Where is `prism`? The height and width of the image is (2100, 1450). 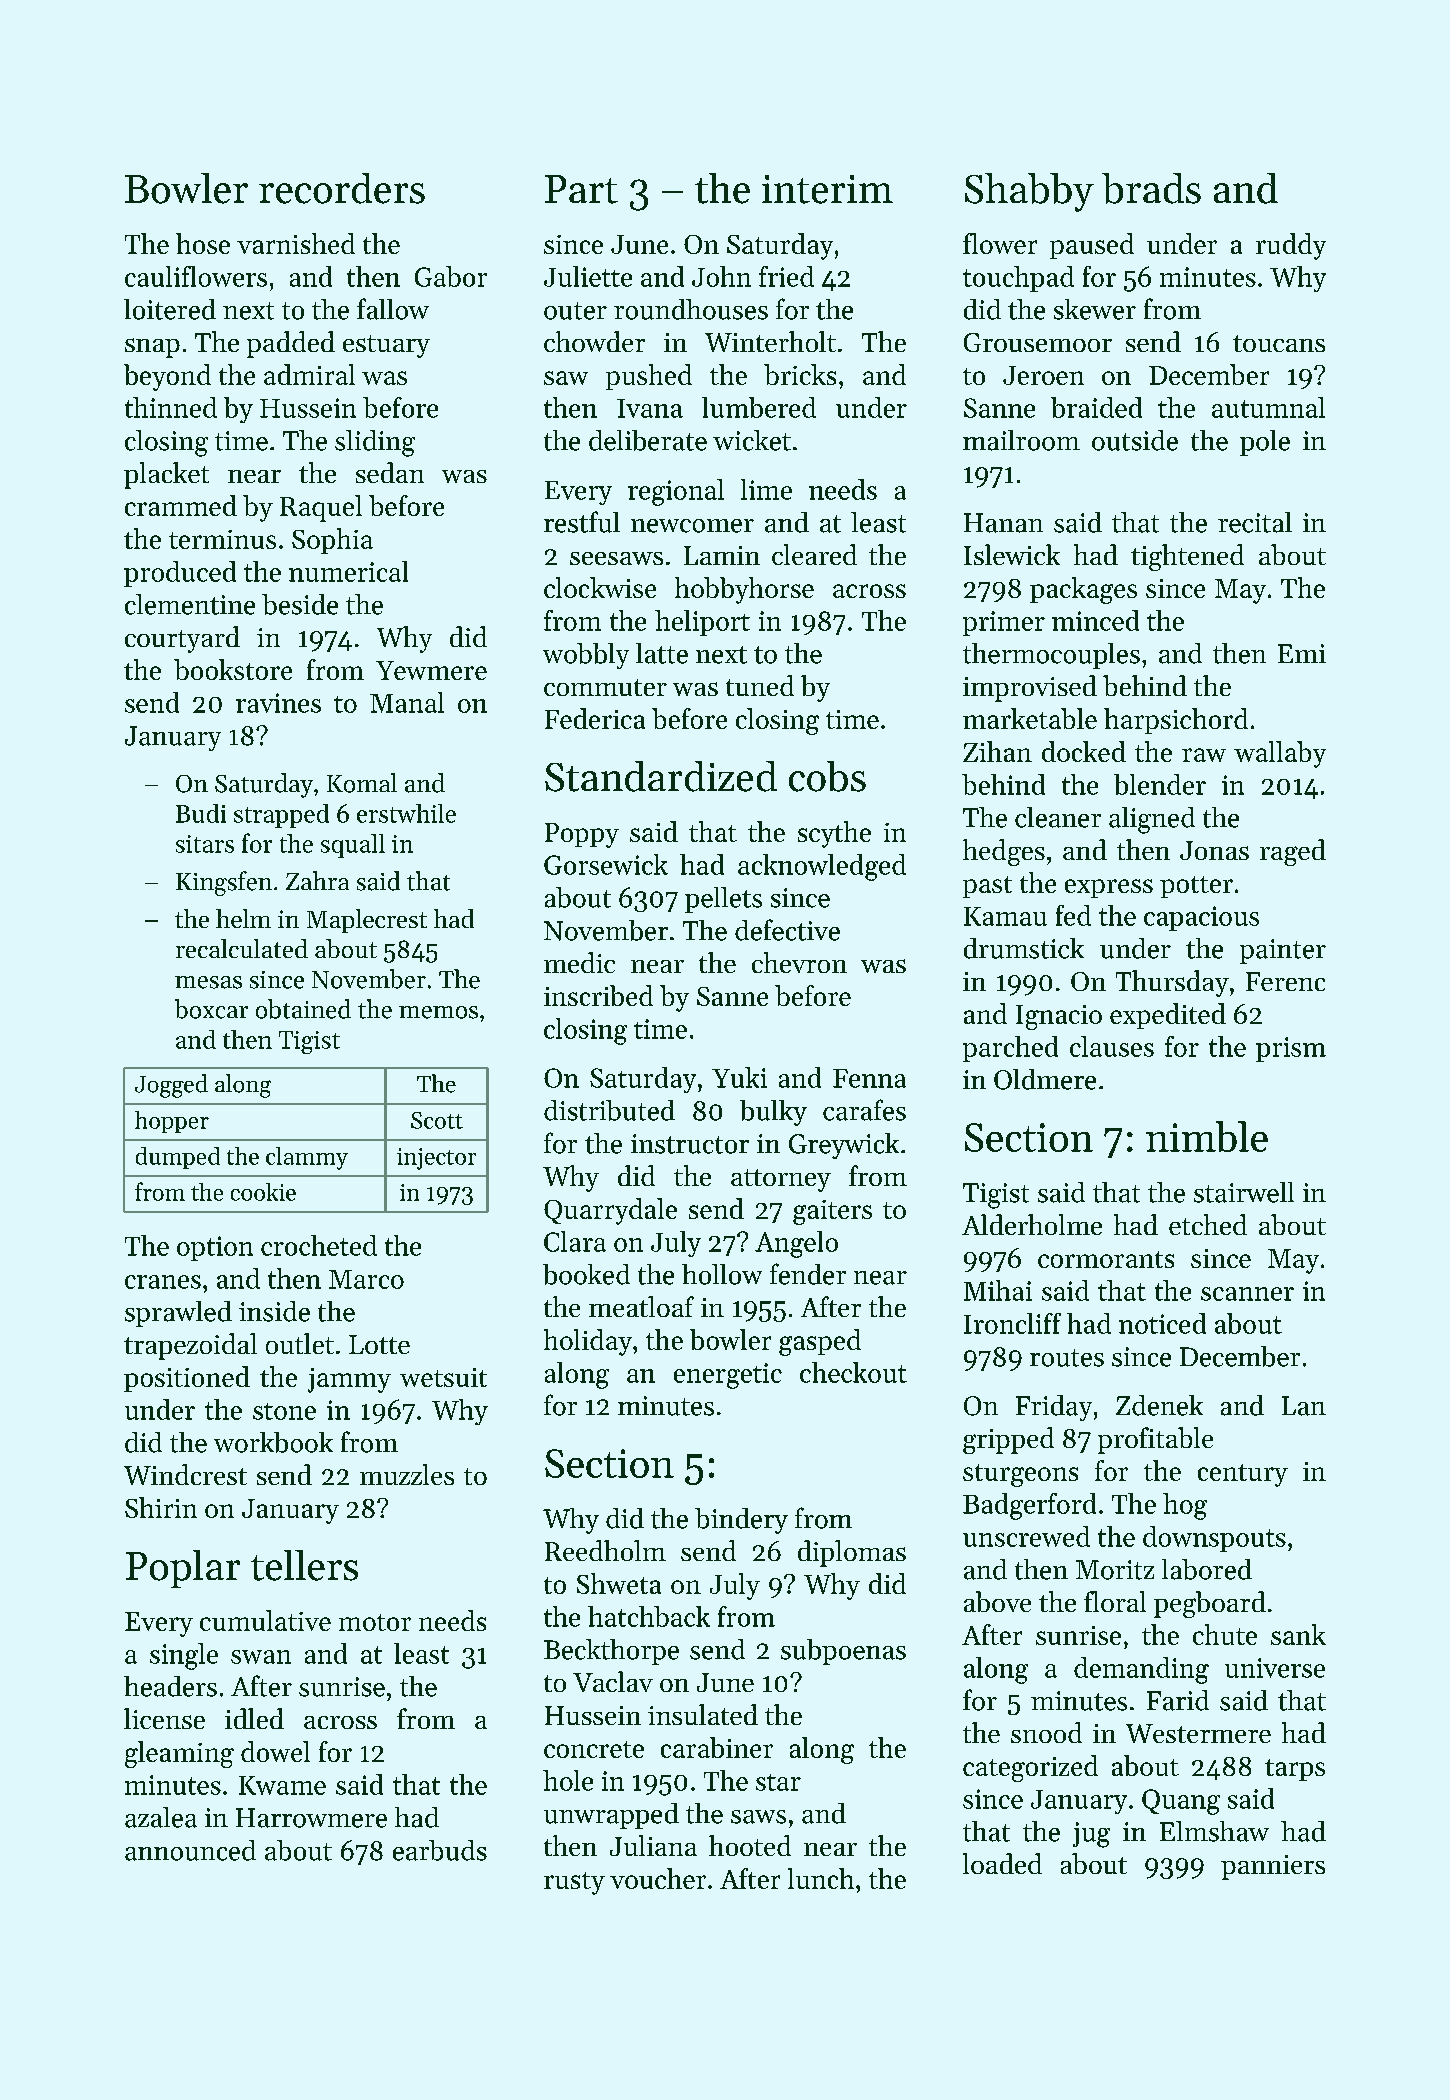
prism is located at coordinates (1291, 1049).
